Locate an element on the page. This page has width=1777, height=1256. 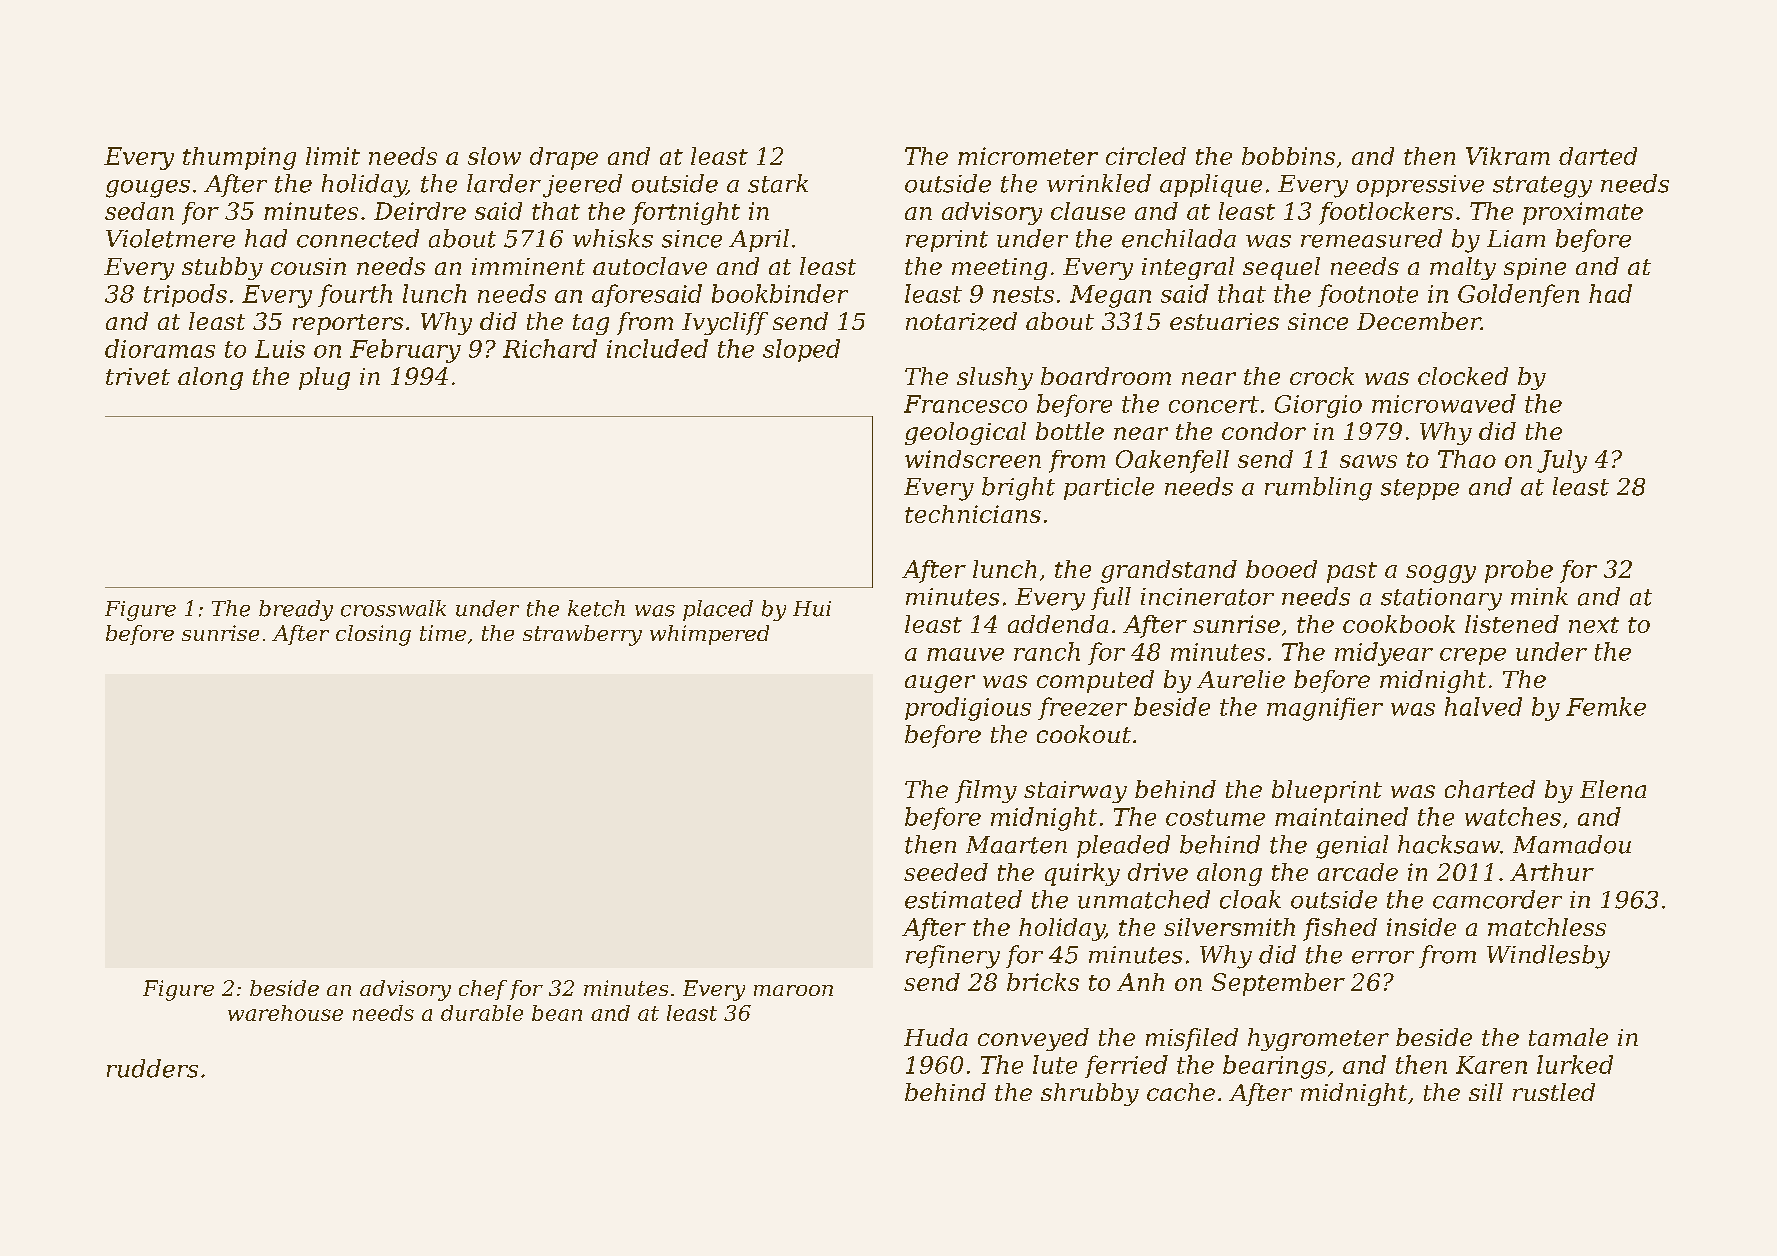
bready is located at coordinates (296, 610).
